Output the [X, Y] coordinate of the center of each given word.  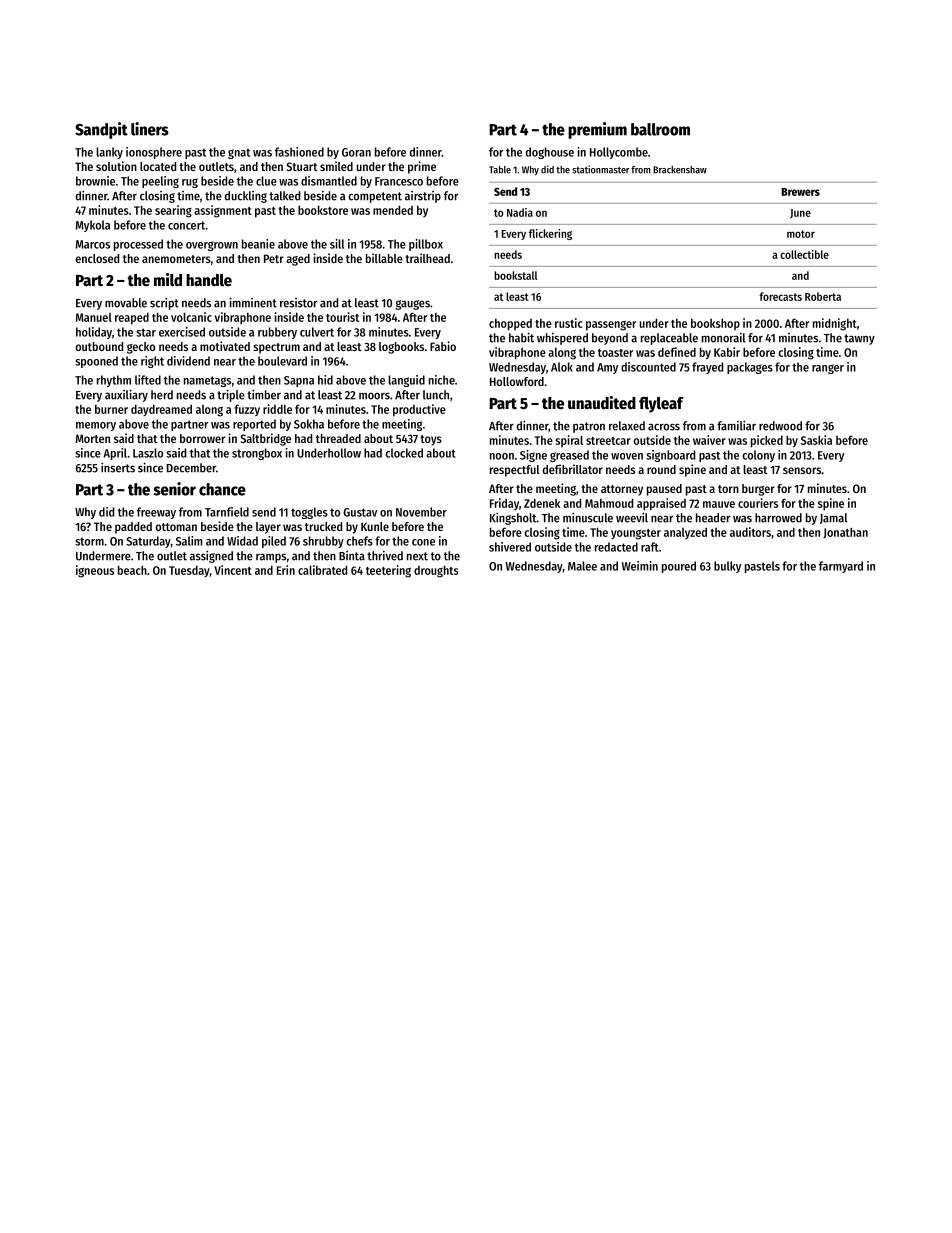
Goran [356, 152]
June [800, 213]
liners [150, 129]
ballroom [660, 129]
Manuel [94, 317]
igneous [95, 571]
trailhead [427, 258]
